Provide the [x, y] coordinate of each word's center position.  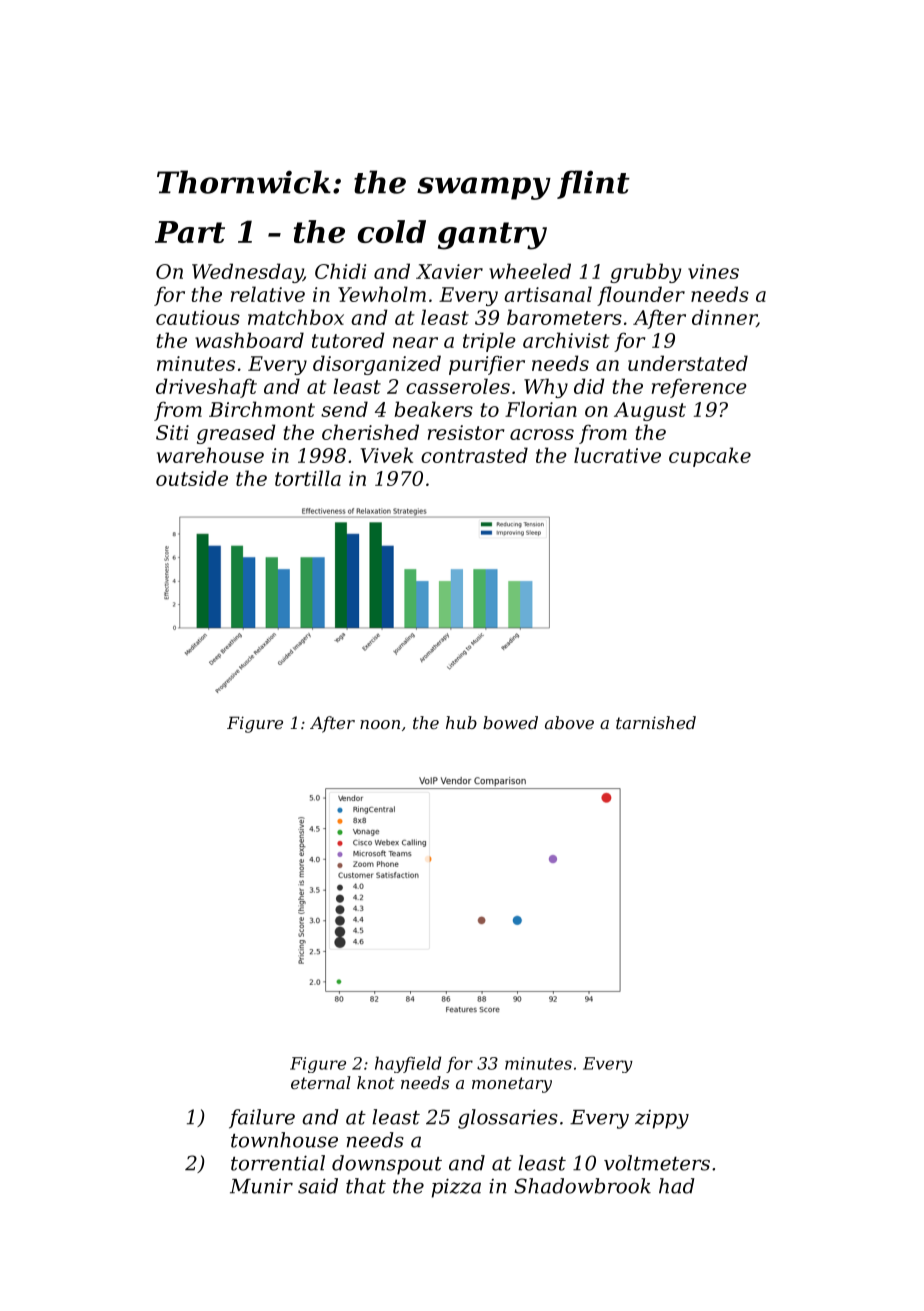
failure [262, 1119]
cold [392, 231]
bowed [510, 722]
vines [713, 271]
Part [190, 232]
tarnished [656, 722]
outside [192, 478]
